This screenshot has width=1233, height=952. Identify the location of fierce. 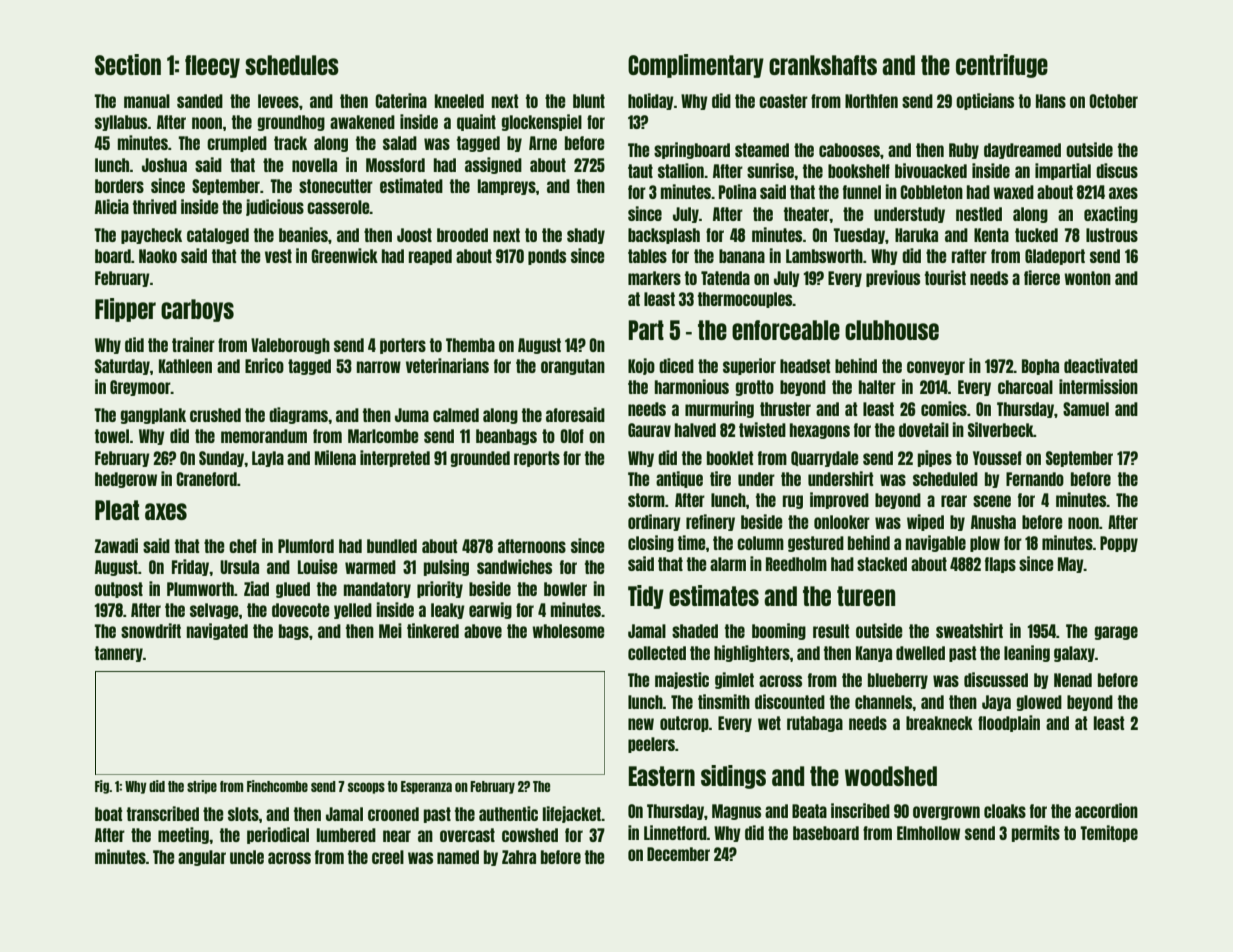
(1042, 277).
